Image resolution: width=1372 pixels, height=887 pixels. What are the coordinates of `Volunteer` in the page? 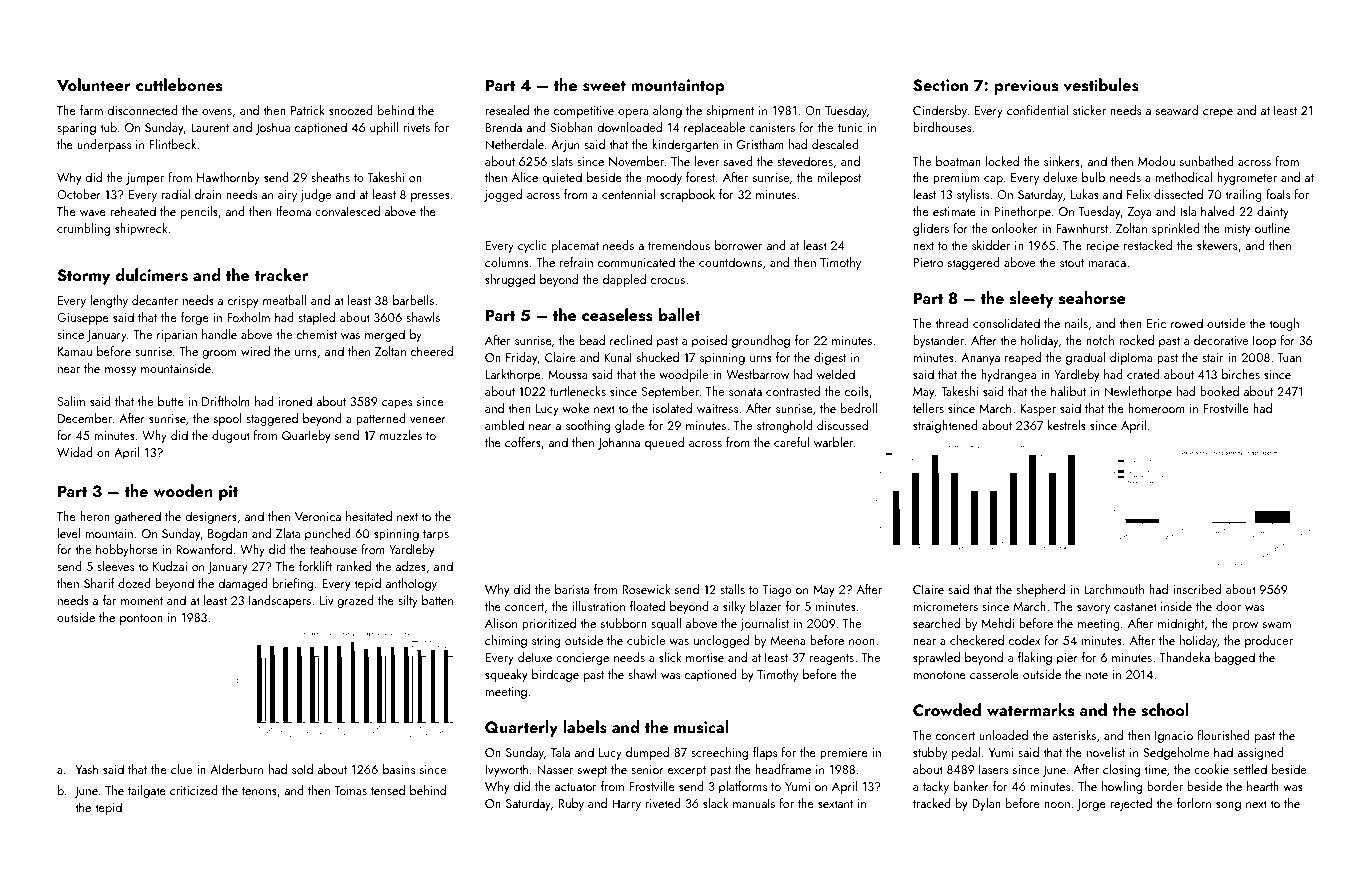 It's located at (94, 84).
